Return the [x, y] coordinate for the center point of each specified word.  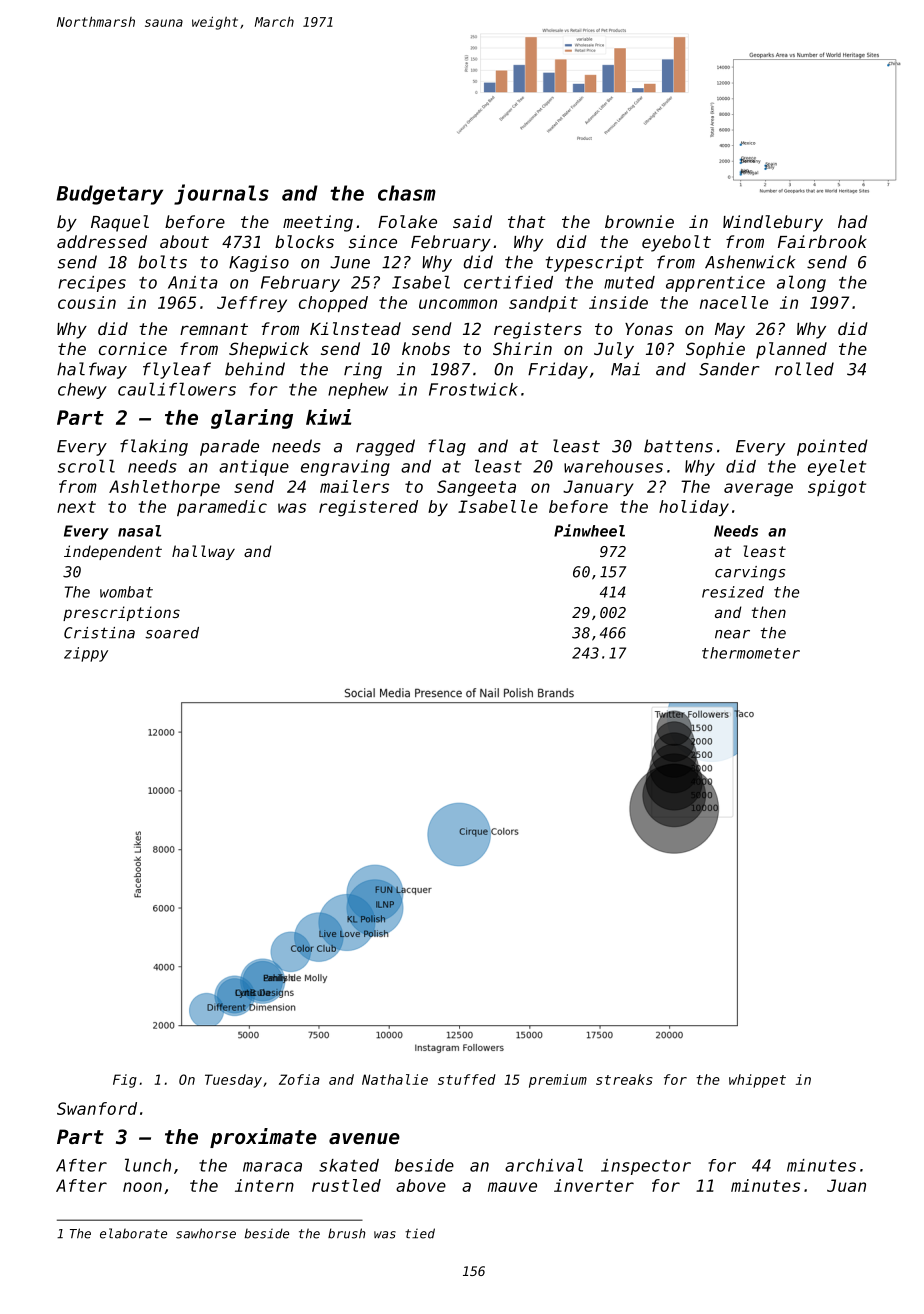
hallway [203, 552]
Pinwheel [589, 530]
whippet [757, 1081]
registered [368, 508]
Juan [846, 1185]
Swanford [97, 1108]
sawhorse [206, 1233]
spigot [837, 488]
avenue [364, 1139]
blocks [304, 241]
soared [172, 633]
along [801, 283]
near [732, 634]
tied [420, 1233]
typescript [595, 263]
